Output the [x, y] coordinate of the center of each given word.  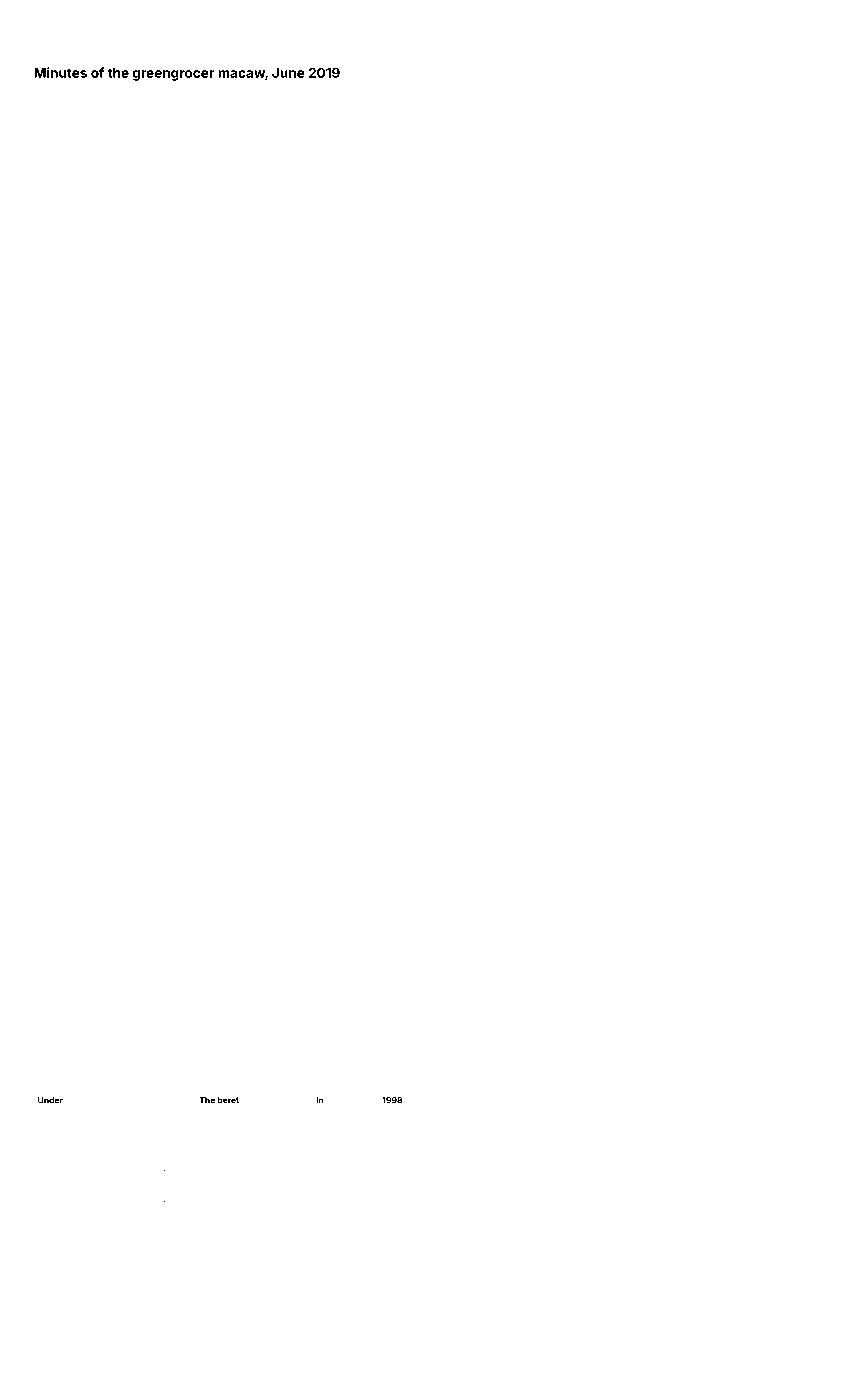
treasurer [200, 1288]
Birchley [781, 790]
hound [378, 833]
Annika [205, 846]
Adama [638, 1305]
